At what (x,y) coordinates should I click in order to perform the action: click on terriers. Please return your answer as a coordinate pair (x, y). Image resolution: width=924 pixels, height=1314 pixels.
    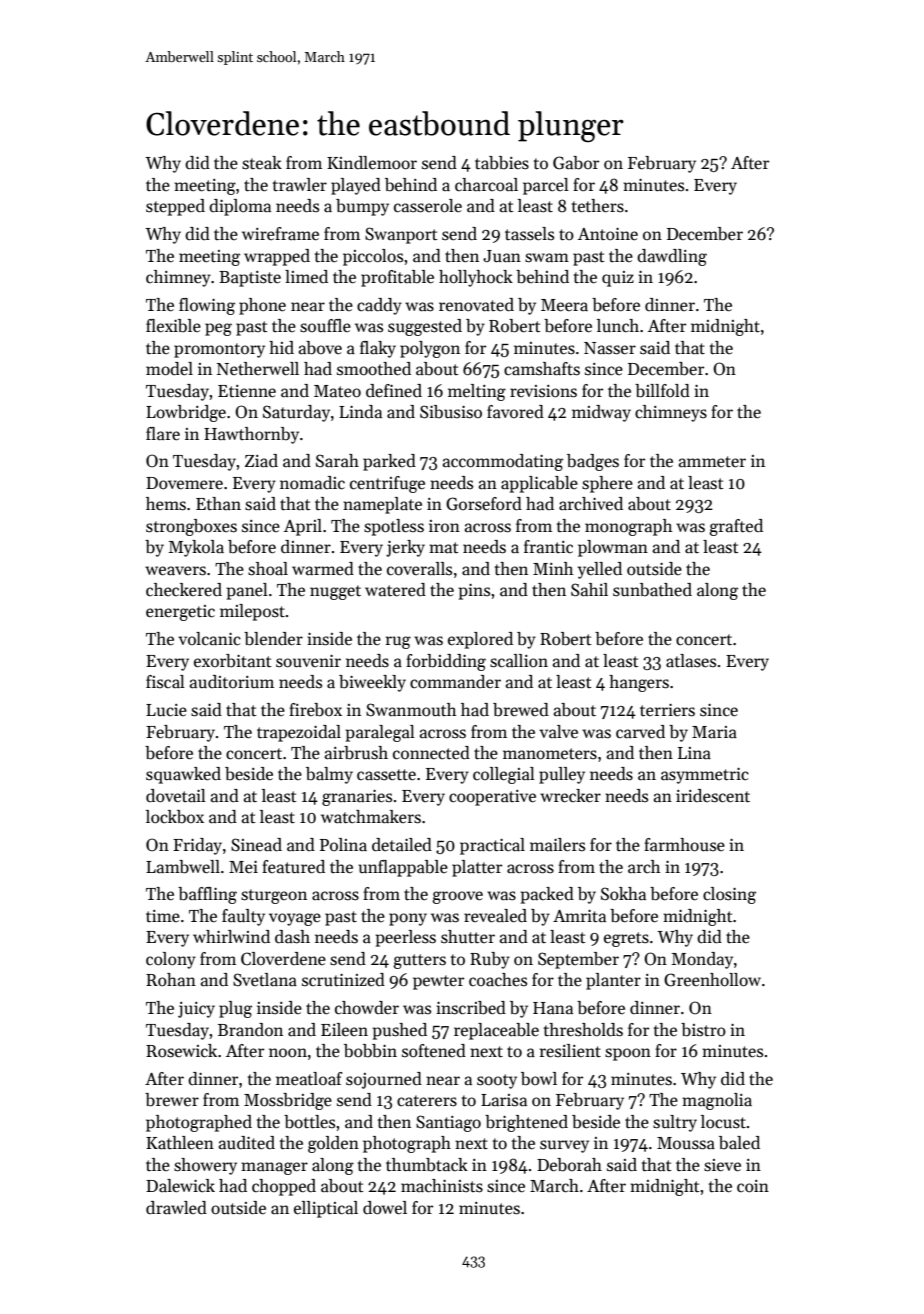
    Looking at the image, I should click on (667, 710).
